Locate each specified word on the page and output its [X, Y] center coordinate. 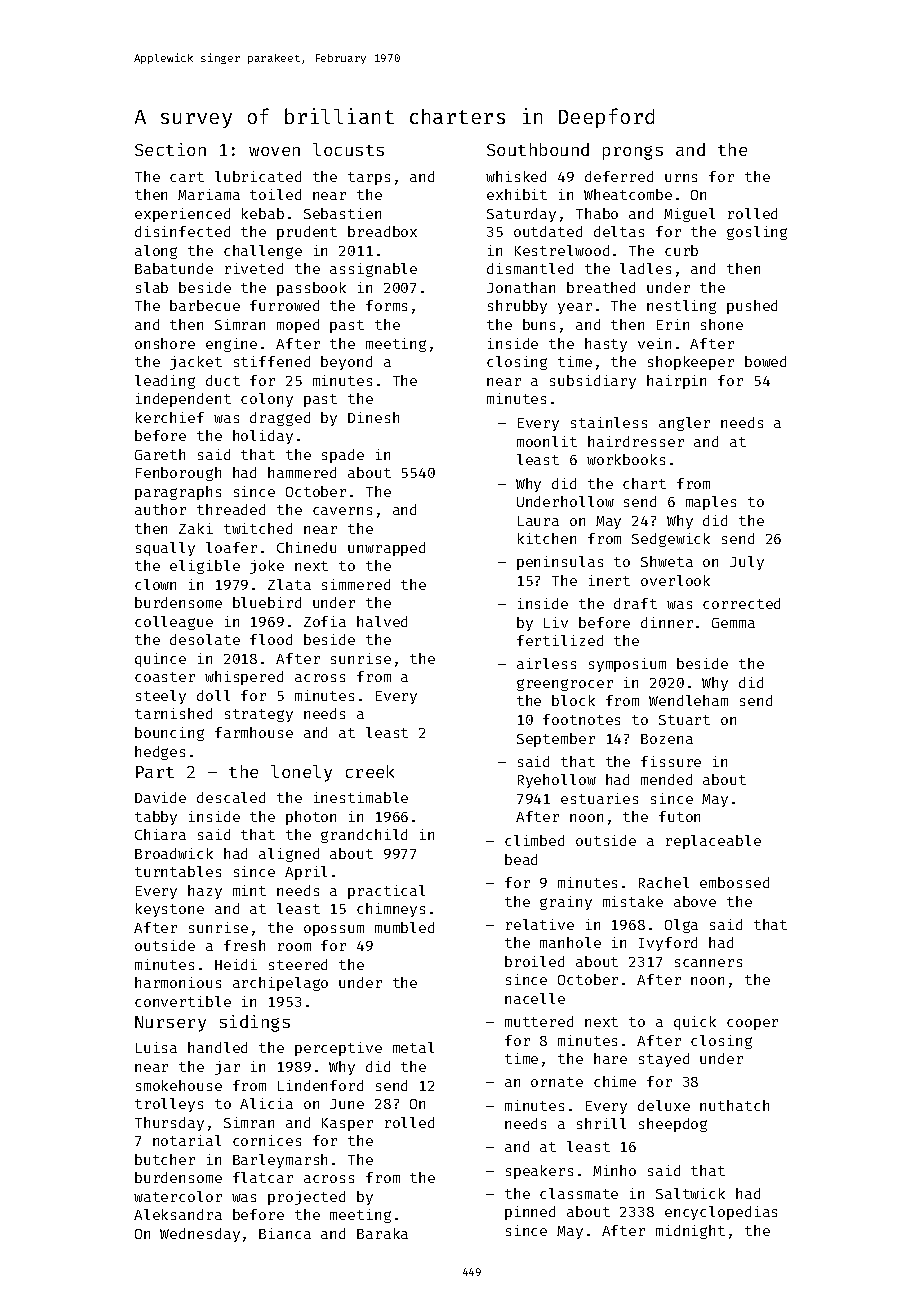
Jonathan [521, 287]
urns [681, 178]
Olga [681, 926]
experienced [182, 215]
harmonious [178, 982]
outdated [548, 231]
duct [223, 380]
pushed [752, 307]
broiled [534, 961]
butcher [165, 1159]
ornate [557, 1082]
